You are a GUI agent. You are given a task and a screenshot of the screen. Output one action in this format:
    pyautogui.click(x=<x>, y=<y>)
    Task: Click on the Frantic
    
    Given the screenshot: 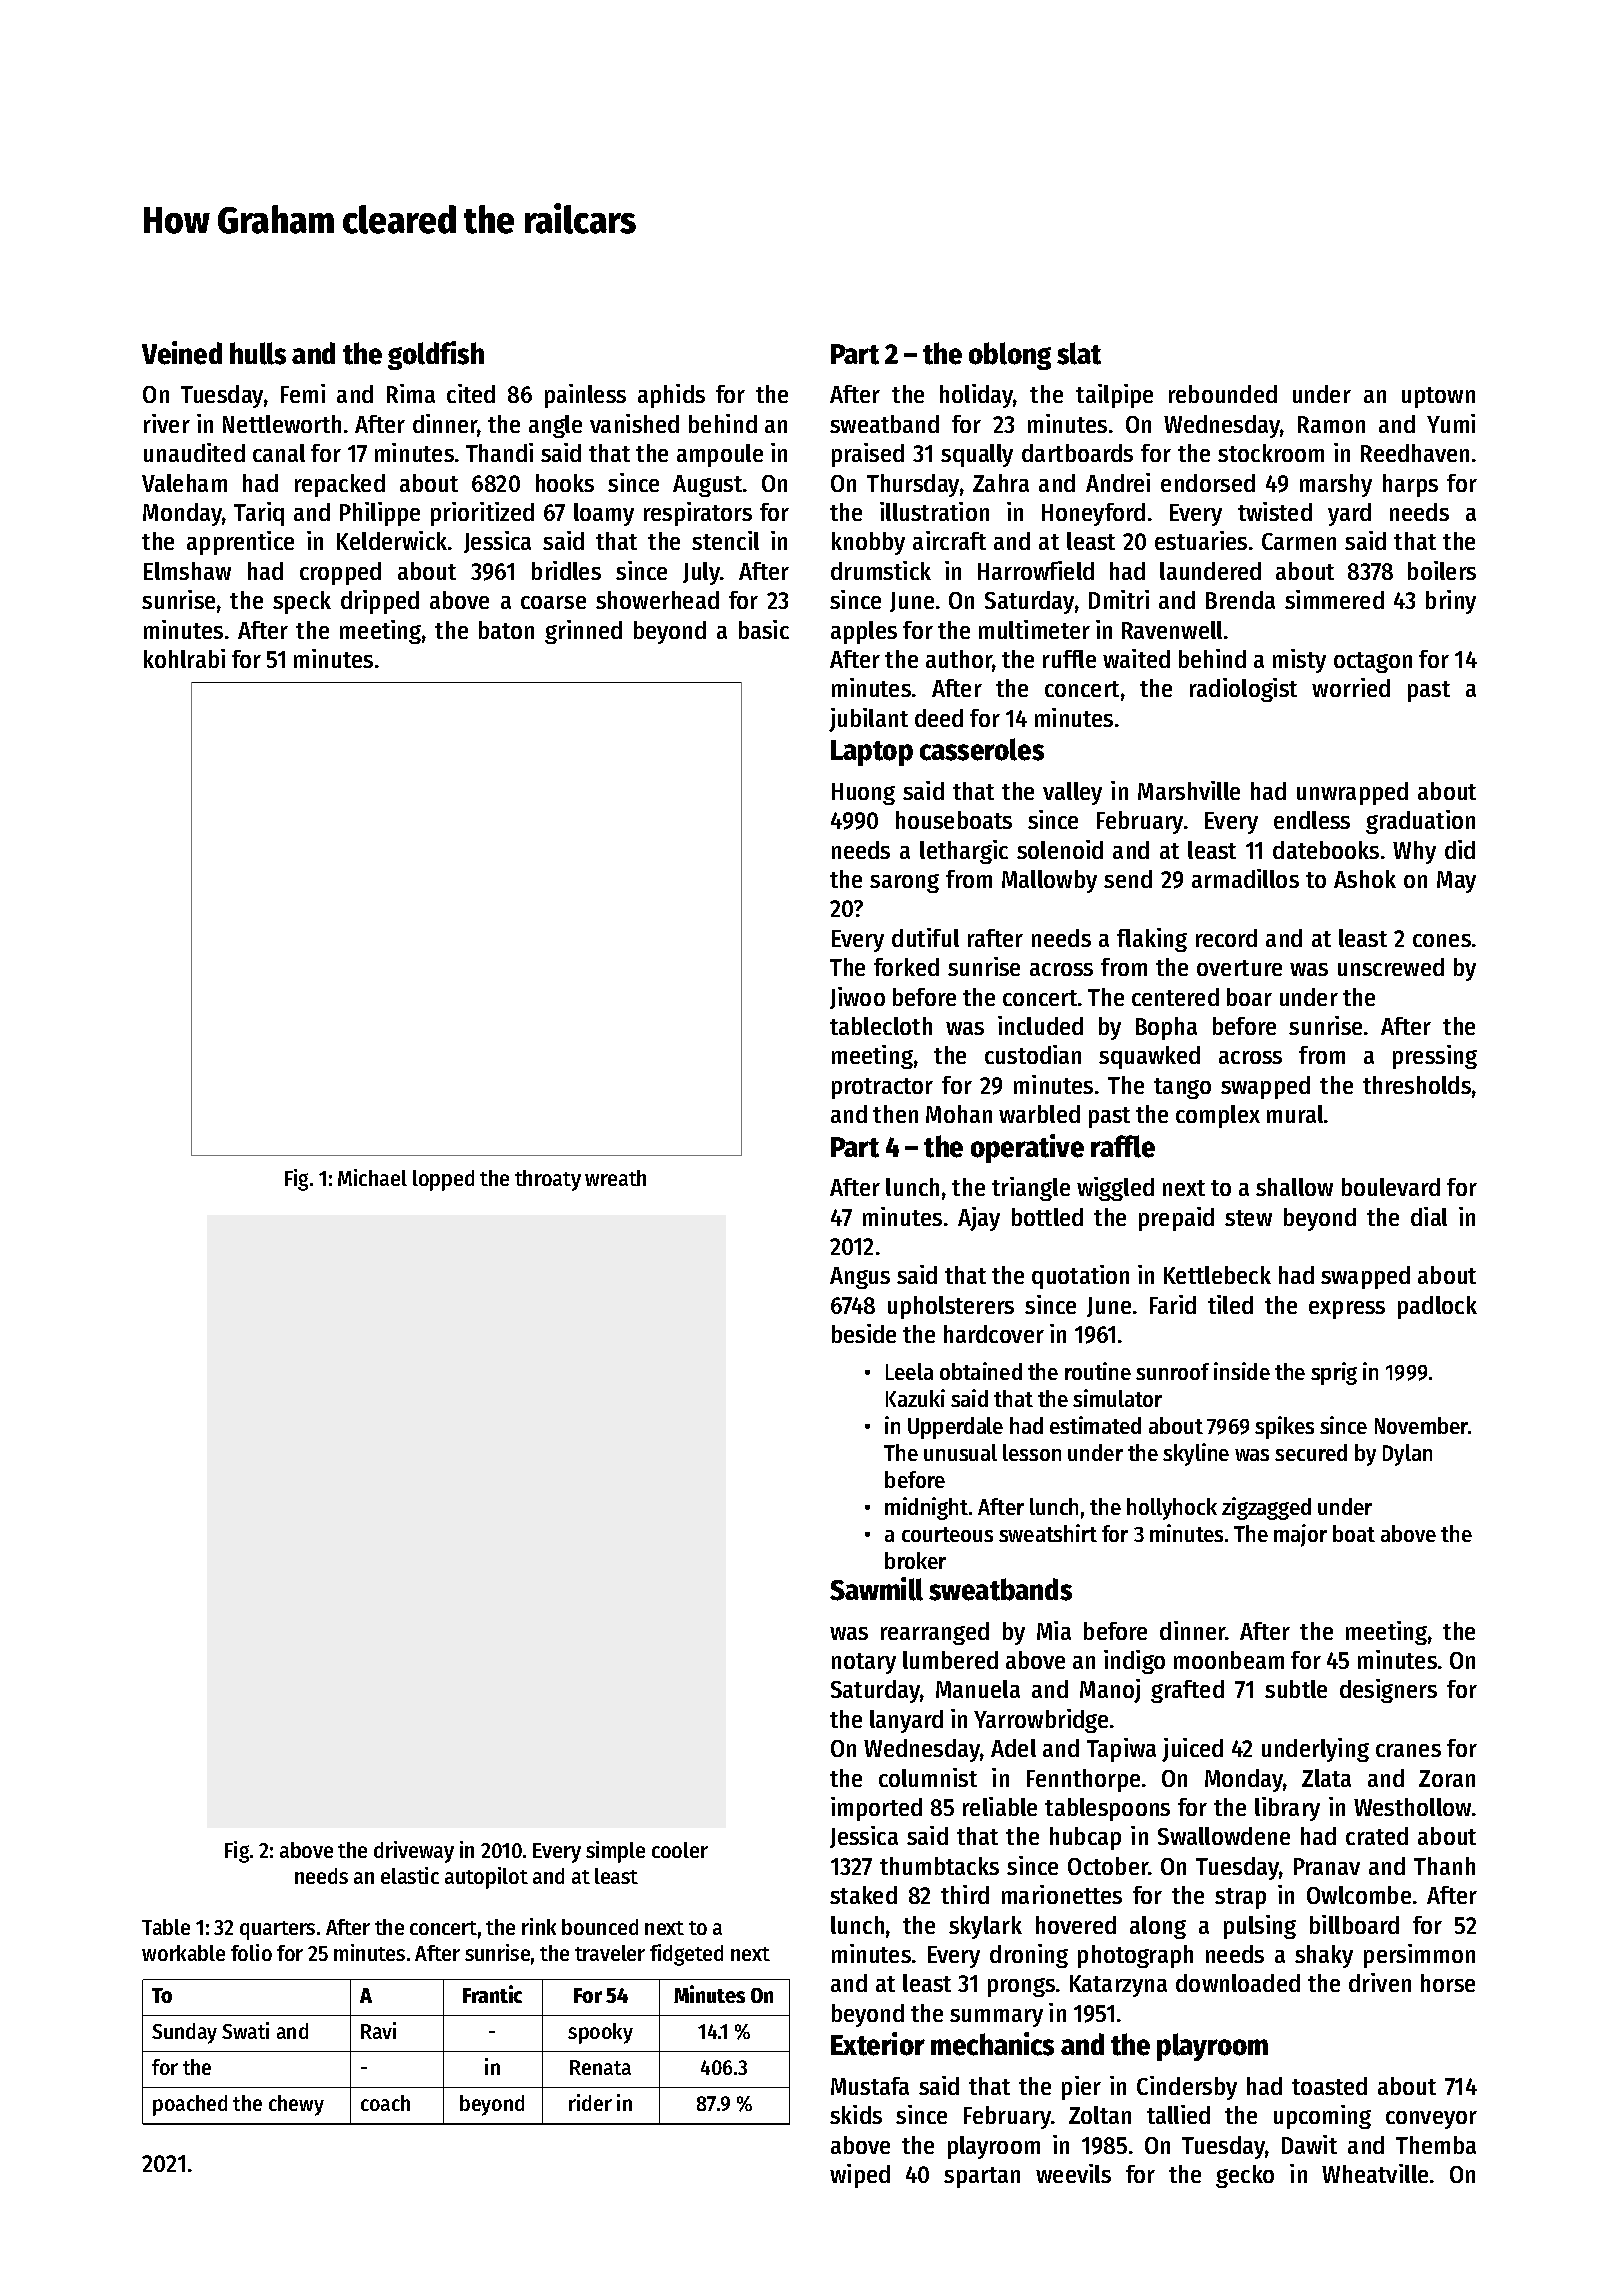 What is the action you would take?
    pyautogui.click(x=492, y=1994)
